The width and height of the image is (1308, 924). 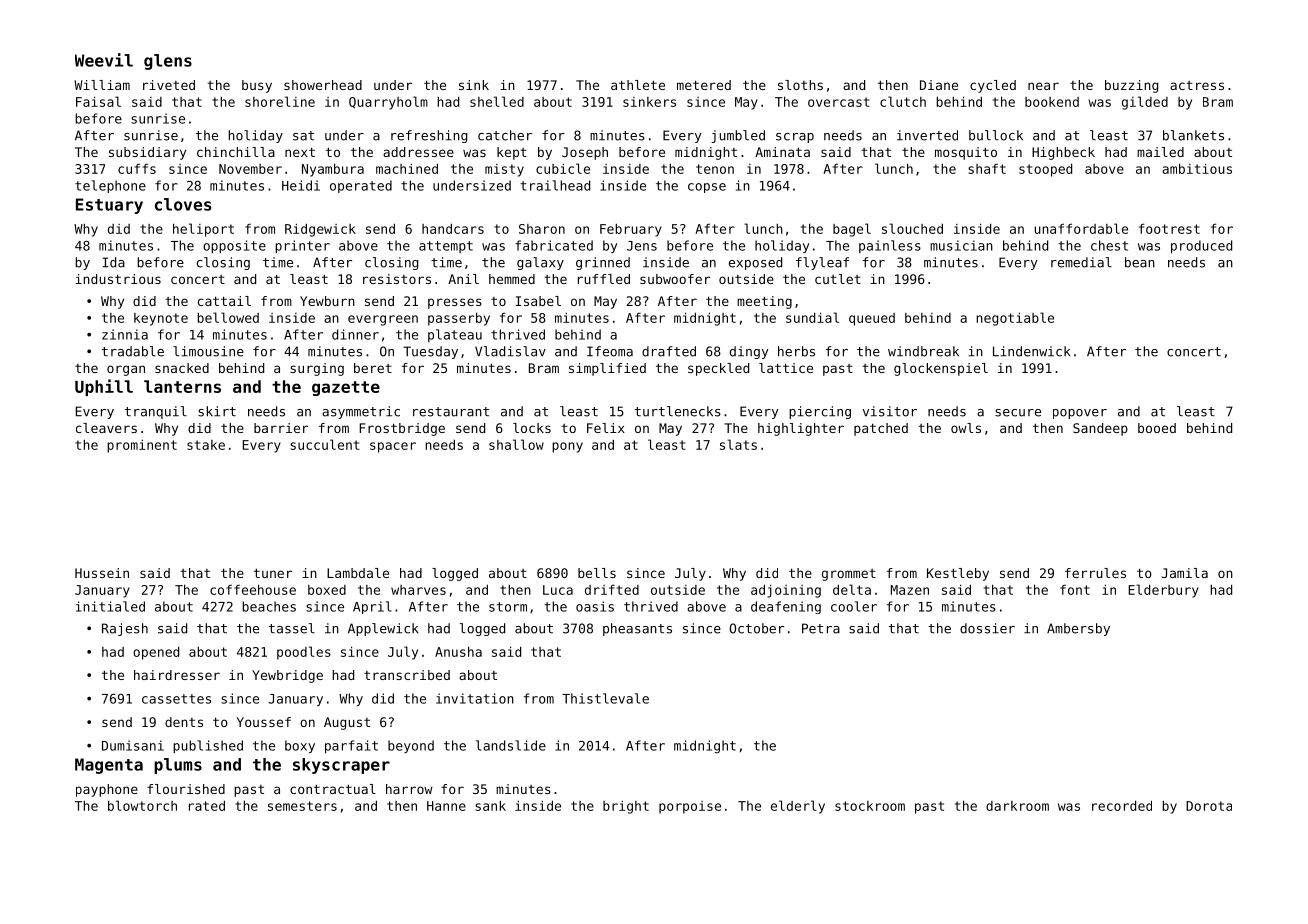 I want to click on glens, so click(x=168, y=62).
